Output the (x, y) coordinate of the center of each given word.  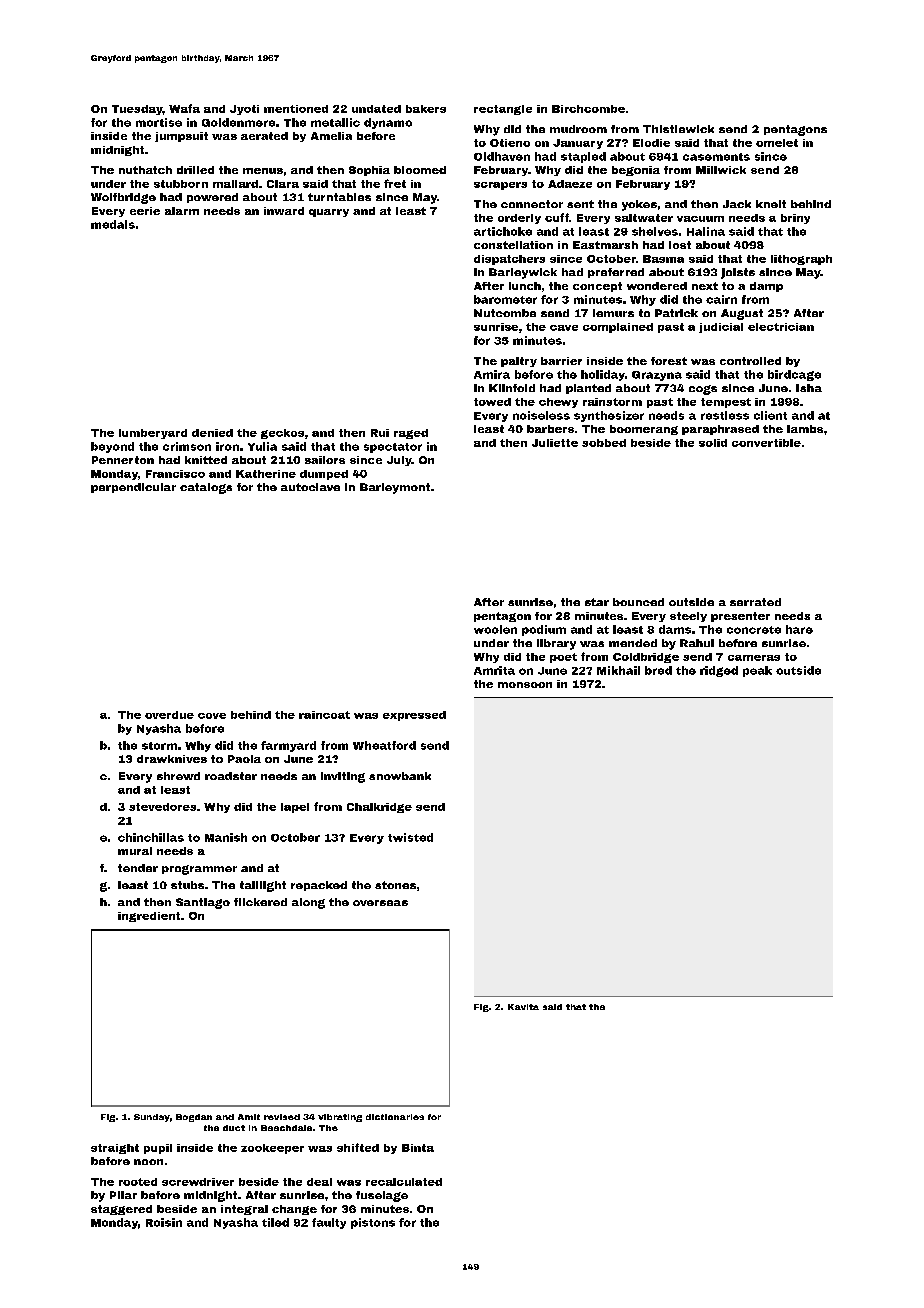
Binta (418, 1148)
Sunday (152, 1118)
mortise (159, 122)
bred (658, 670)
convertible (766, 443)
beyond (112, 447)
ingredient (149, 917)
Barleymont (395, 488)
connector (532, 204)
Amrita (494, 670)
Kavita (523, 1007)
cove (212, 716)
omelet (777, 143)
